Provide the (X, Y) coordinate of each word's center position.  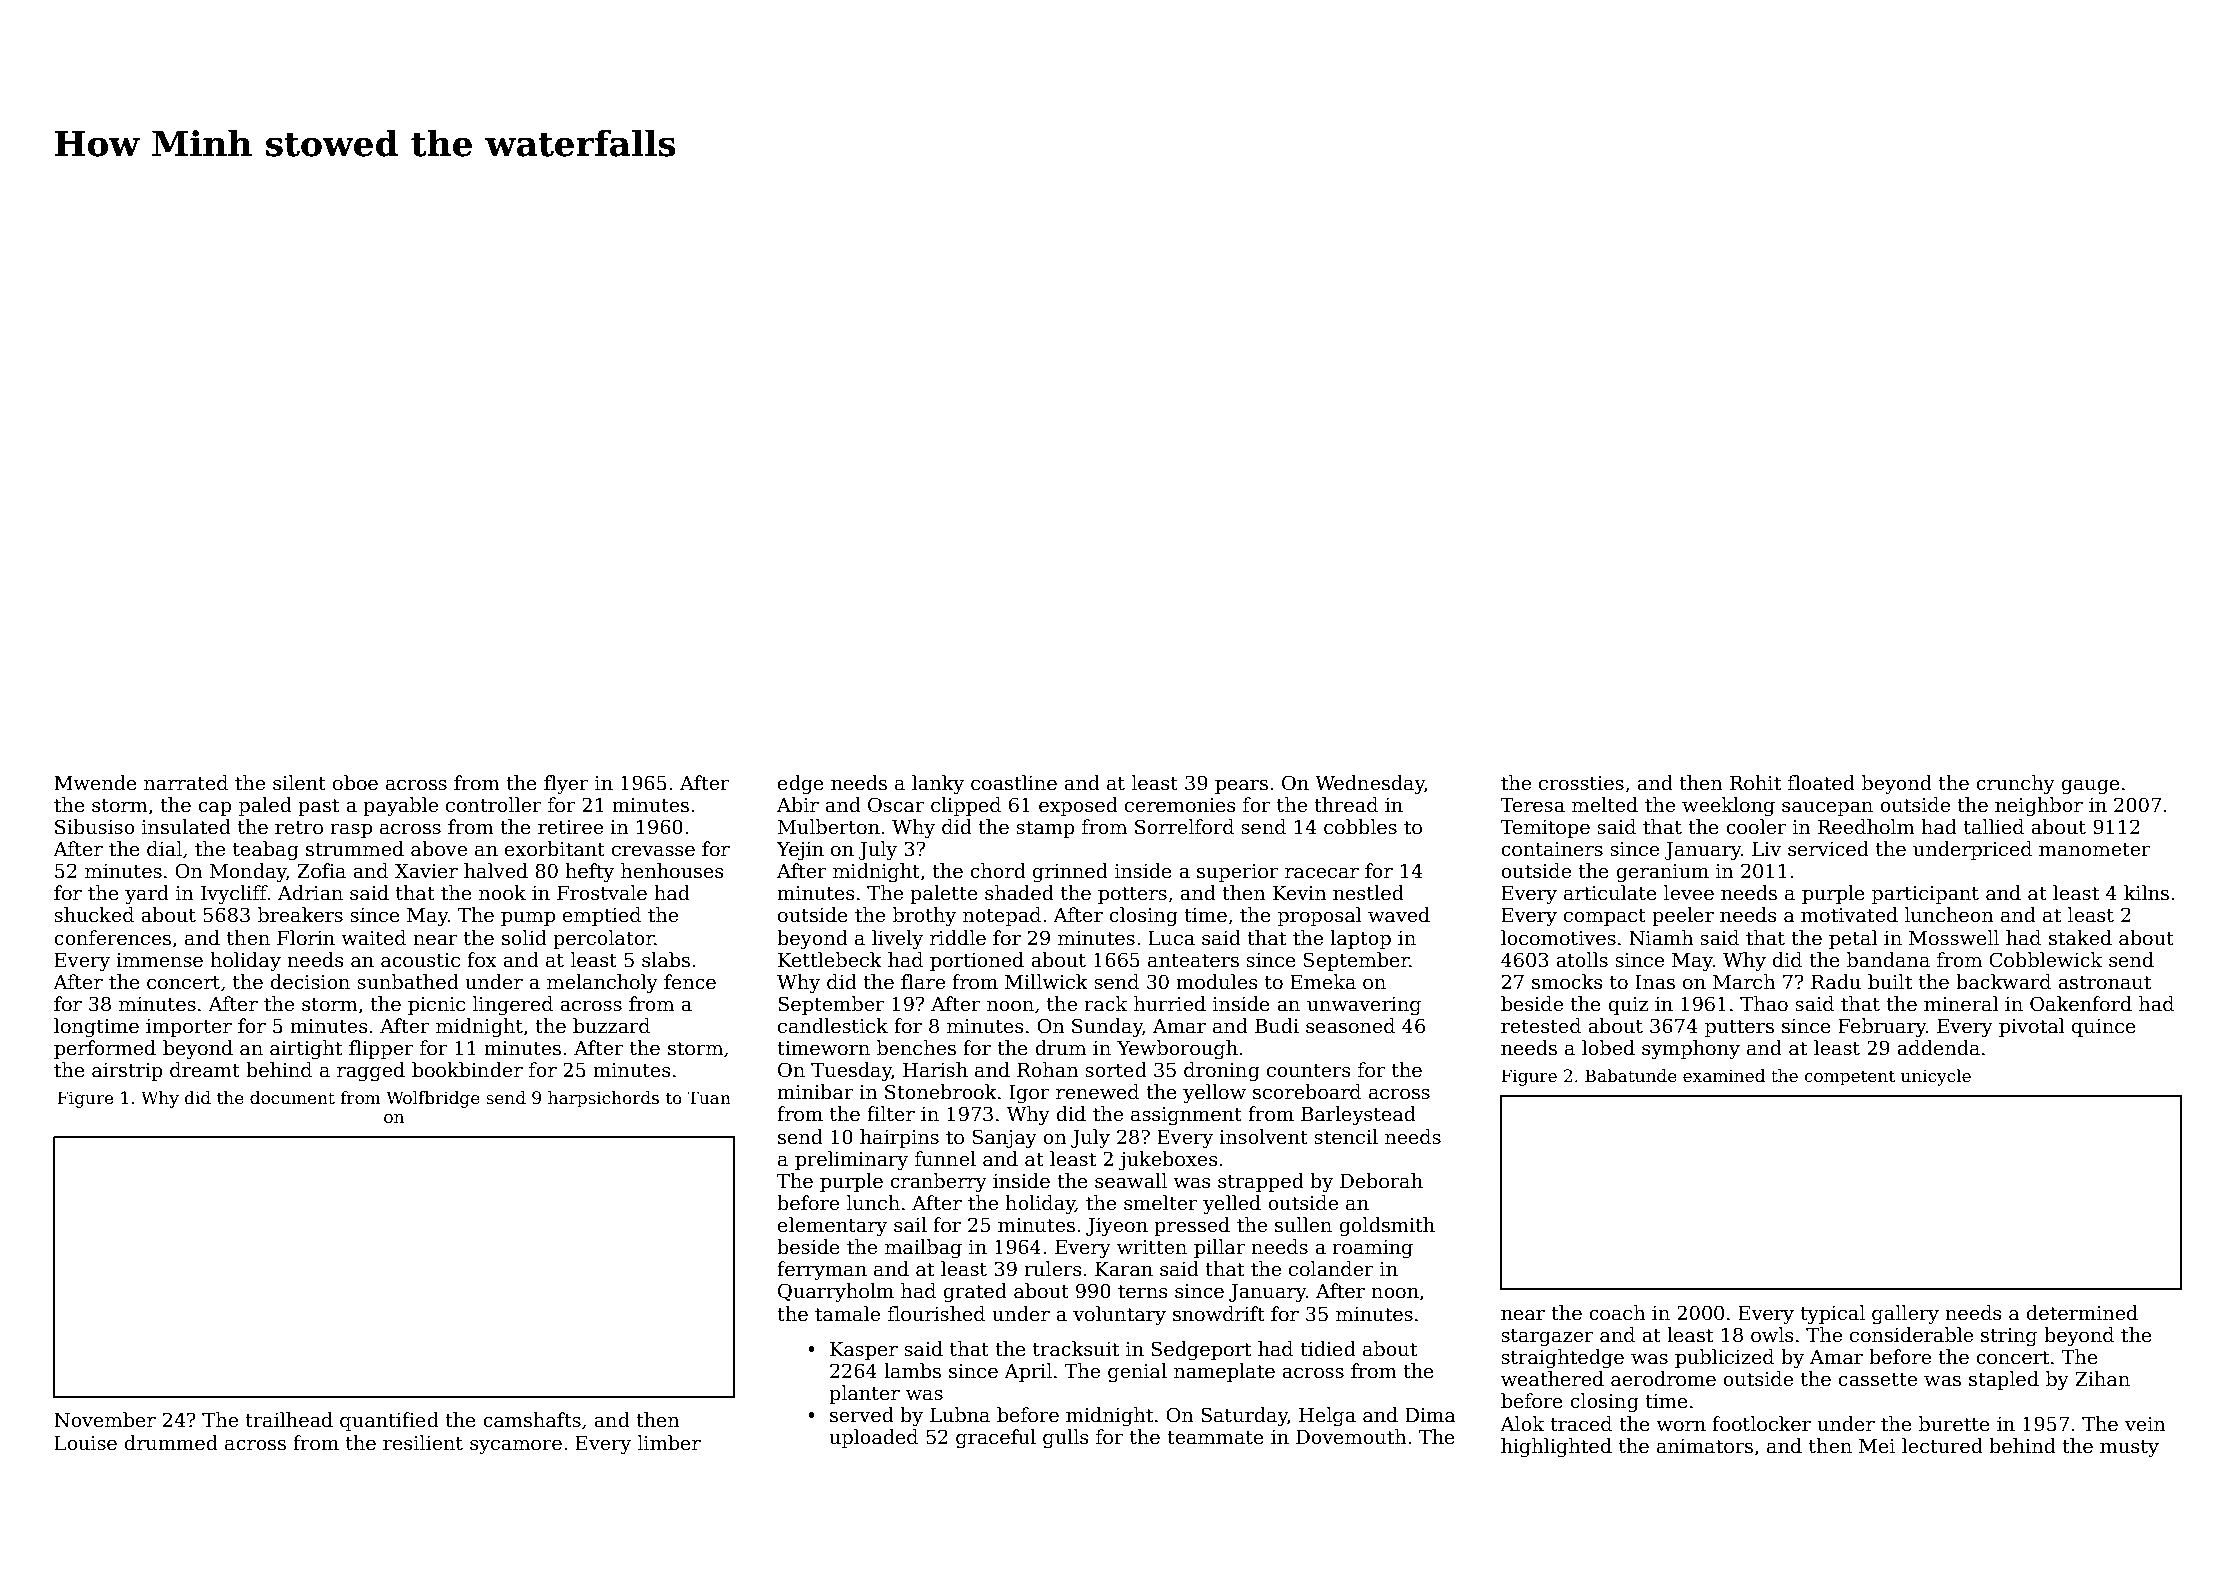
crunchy (2015, 784)
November (105, 1420)
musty (2129, 1448)
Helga (1327, 1416)
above (439, 849)
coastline (1014, 783)
